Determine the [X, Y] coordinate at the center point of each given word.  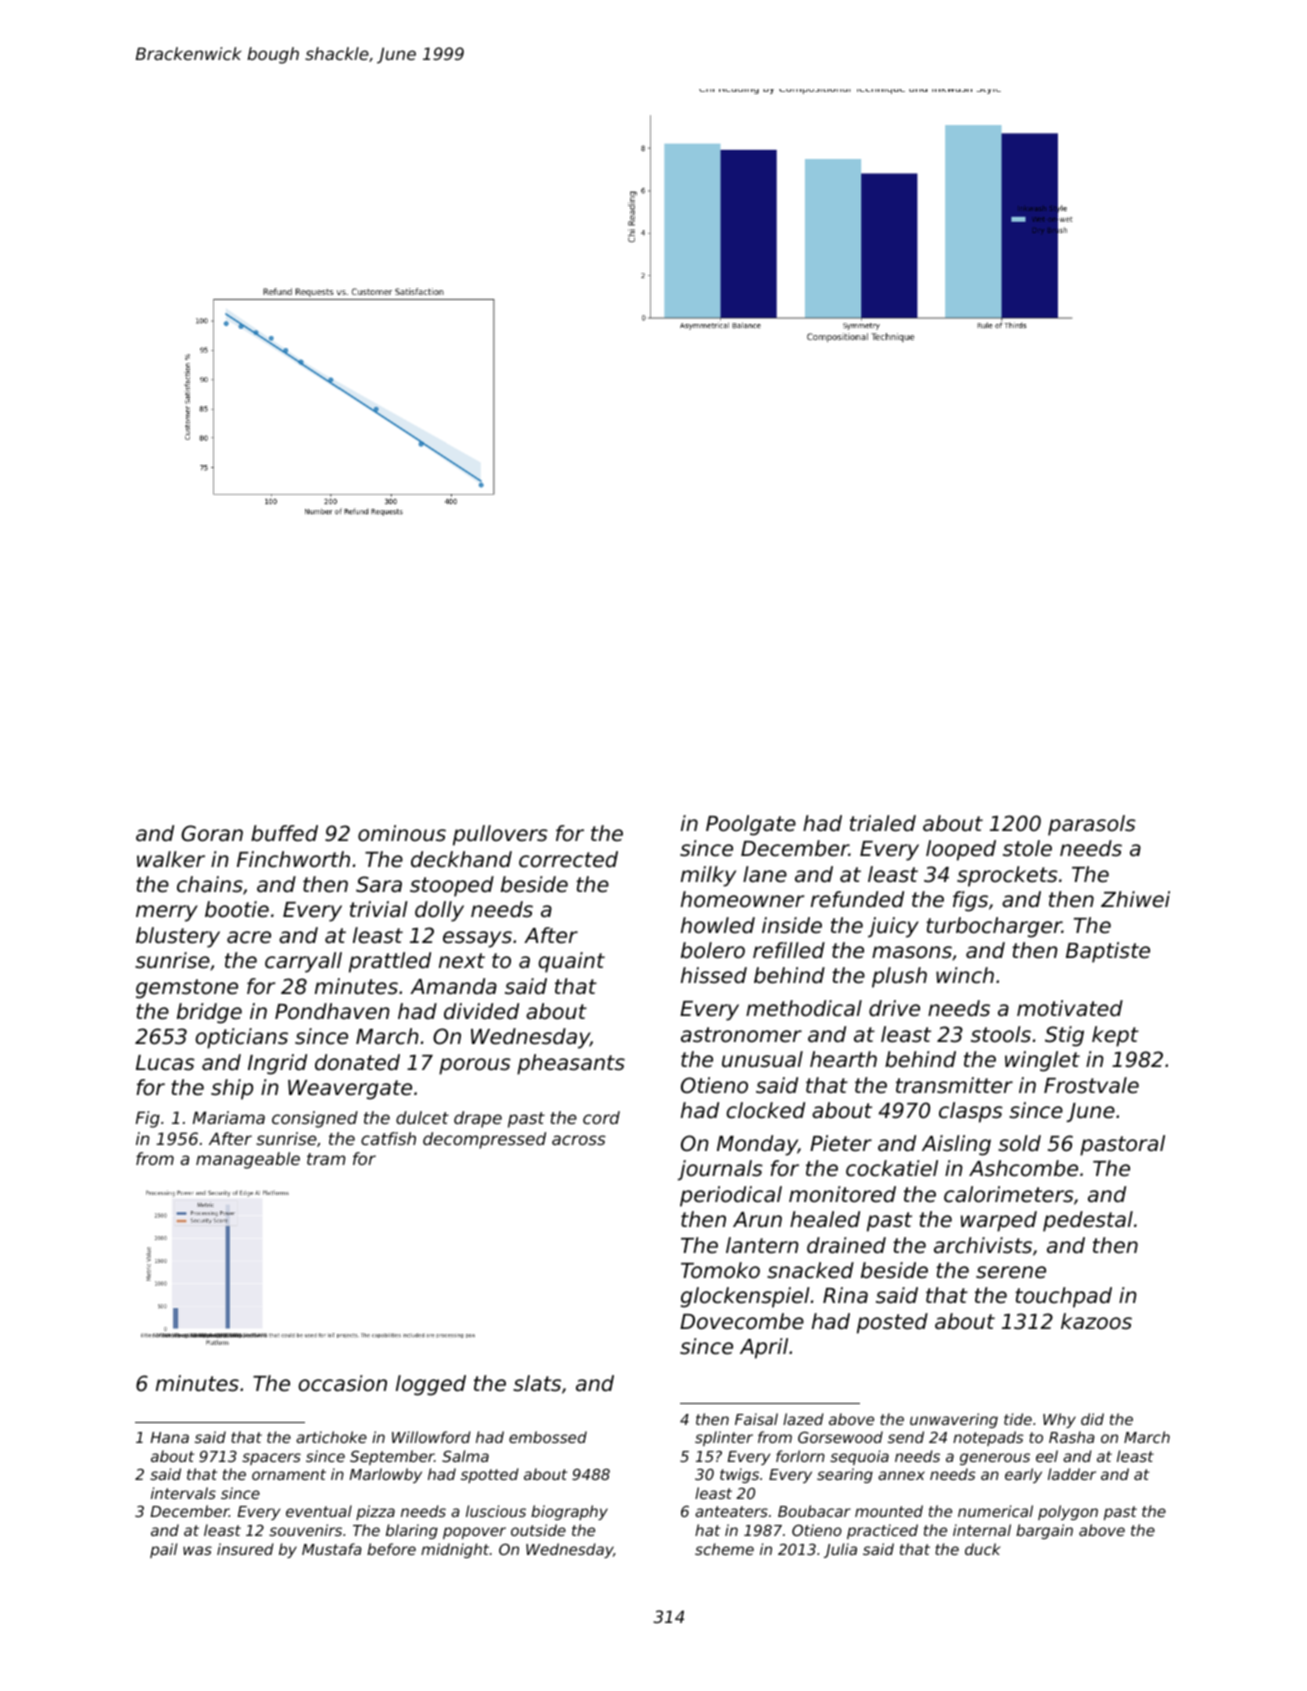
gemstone [187, 989]
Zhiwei [1135, 899]
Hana [170, 1437]
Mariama [229, 1117]
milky [708, 876]
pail [163, 1550]
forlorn [800, 1456]
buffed [284, 833]
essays [477, 939]
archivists [983, 1245]
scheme [724, 1549]
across [579, 1140]
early [1023, 1475]
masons [912, 952]
